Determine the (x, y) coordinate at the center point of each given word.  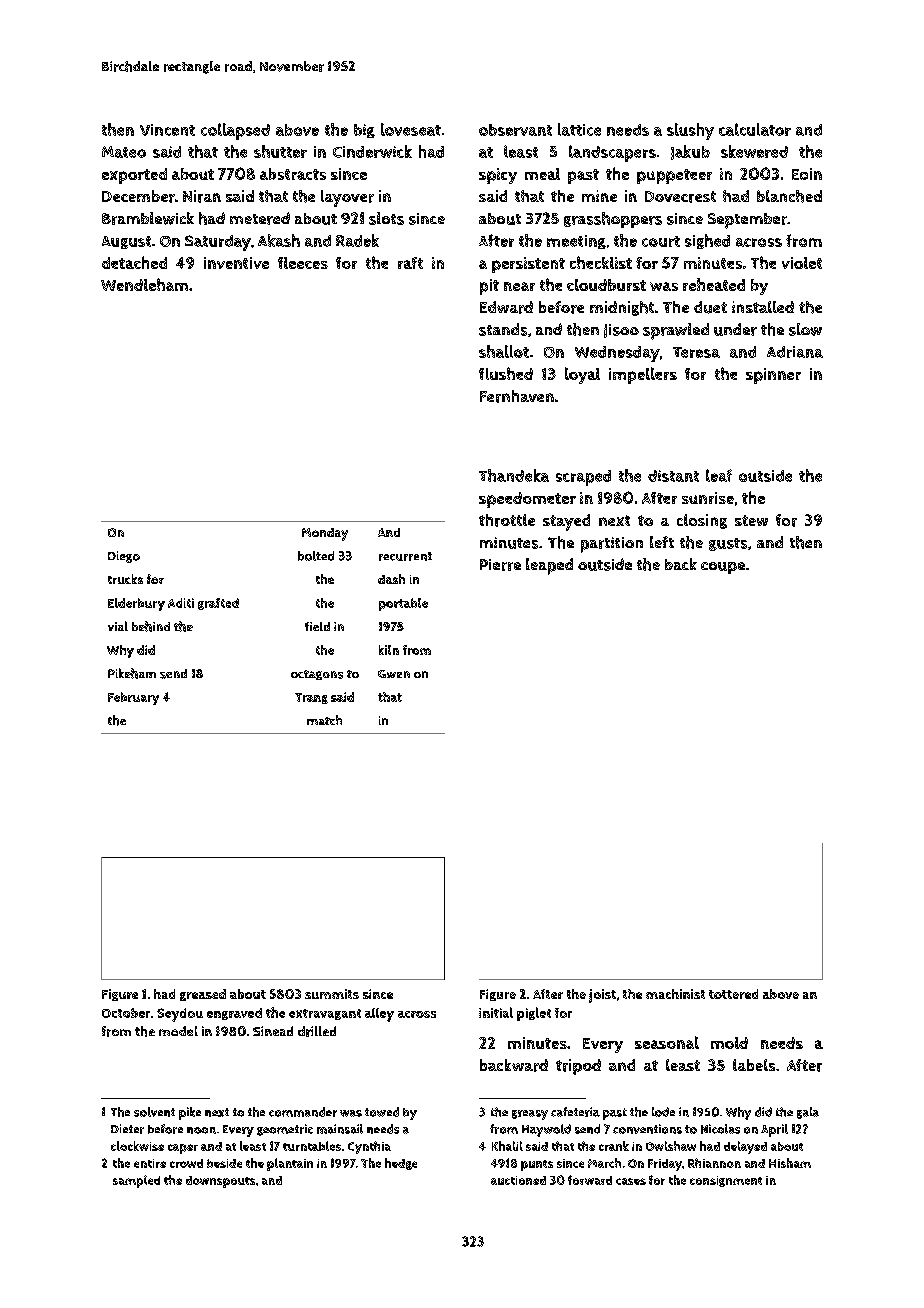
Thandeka (514, 475)
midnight (622, 308)
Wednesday (617, 354)
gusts (728, 544)
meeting (576, 242)
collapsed (235, 131)
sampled (136, 1181)
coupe (723, 568)
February (133, 698)
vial (118, 626)
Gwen (394, 674)
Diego (124, 557)
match (324, 720)
